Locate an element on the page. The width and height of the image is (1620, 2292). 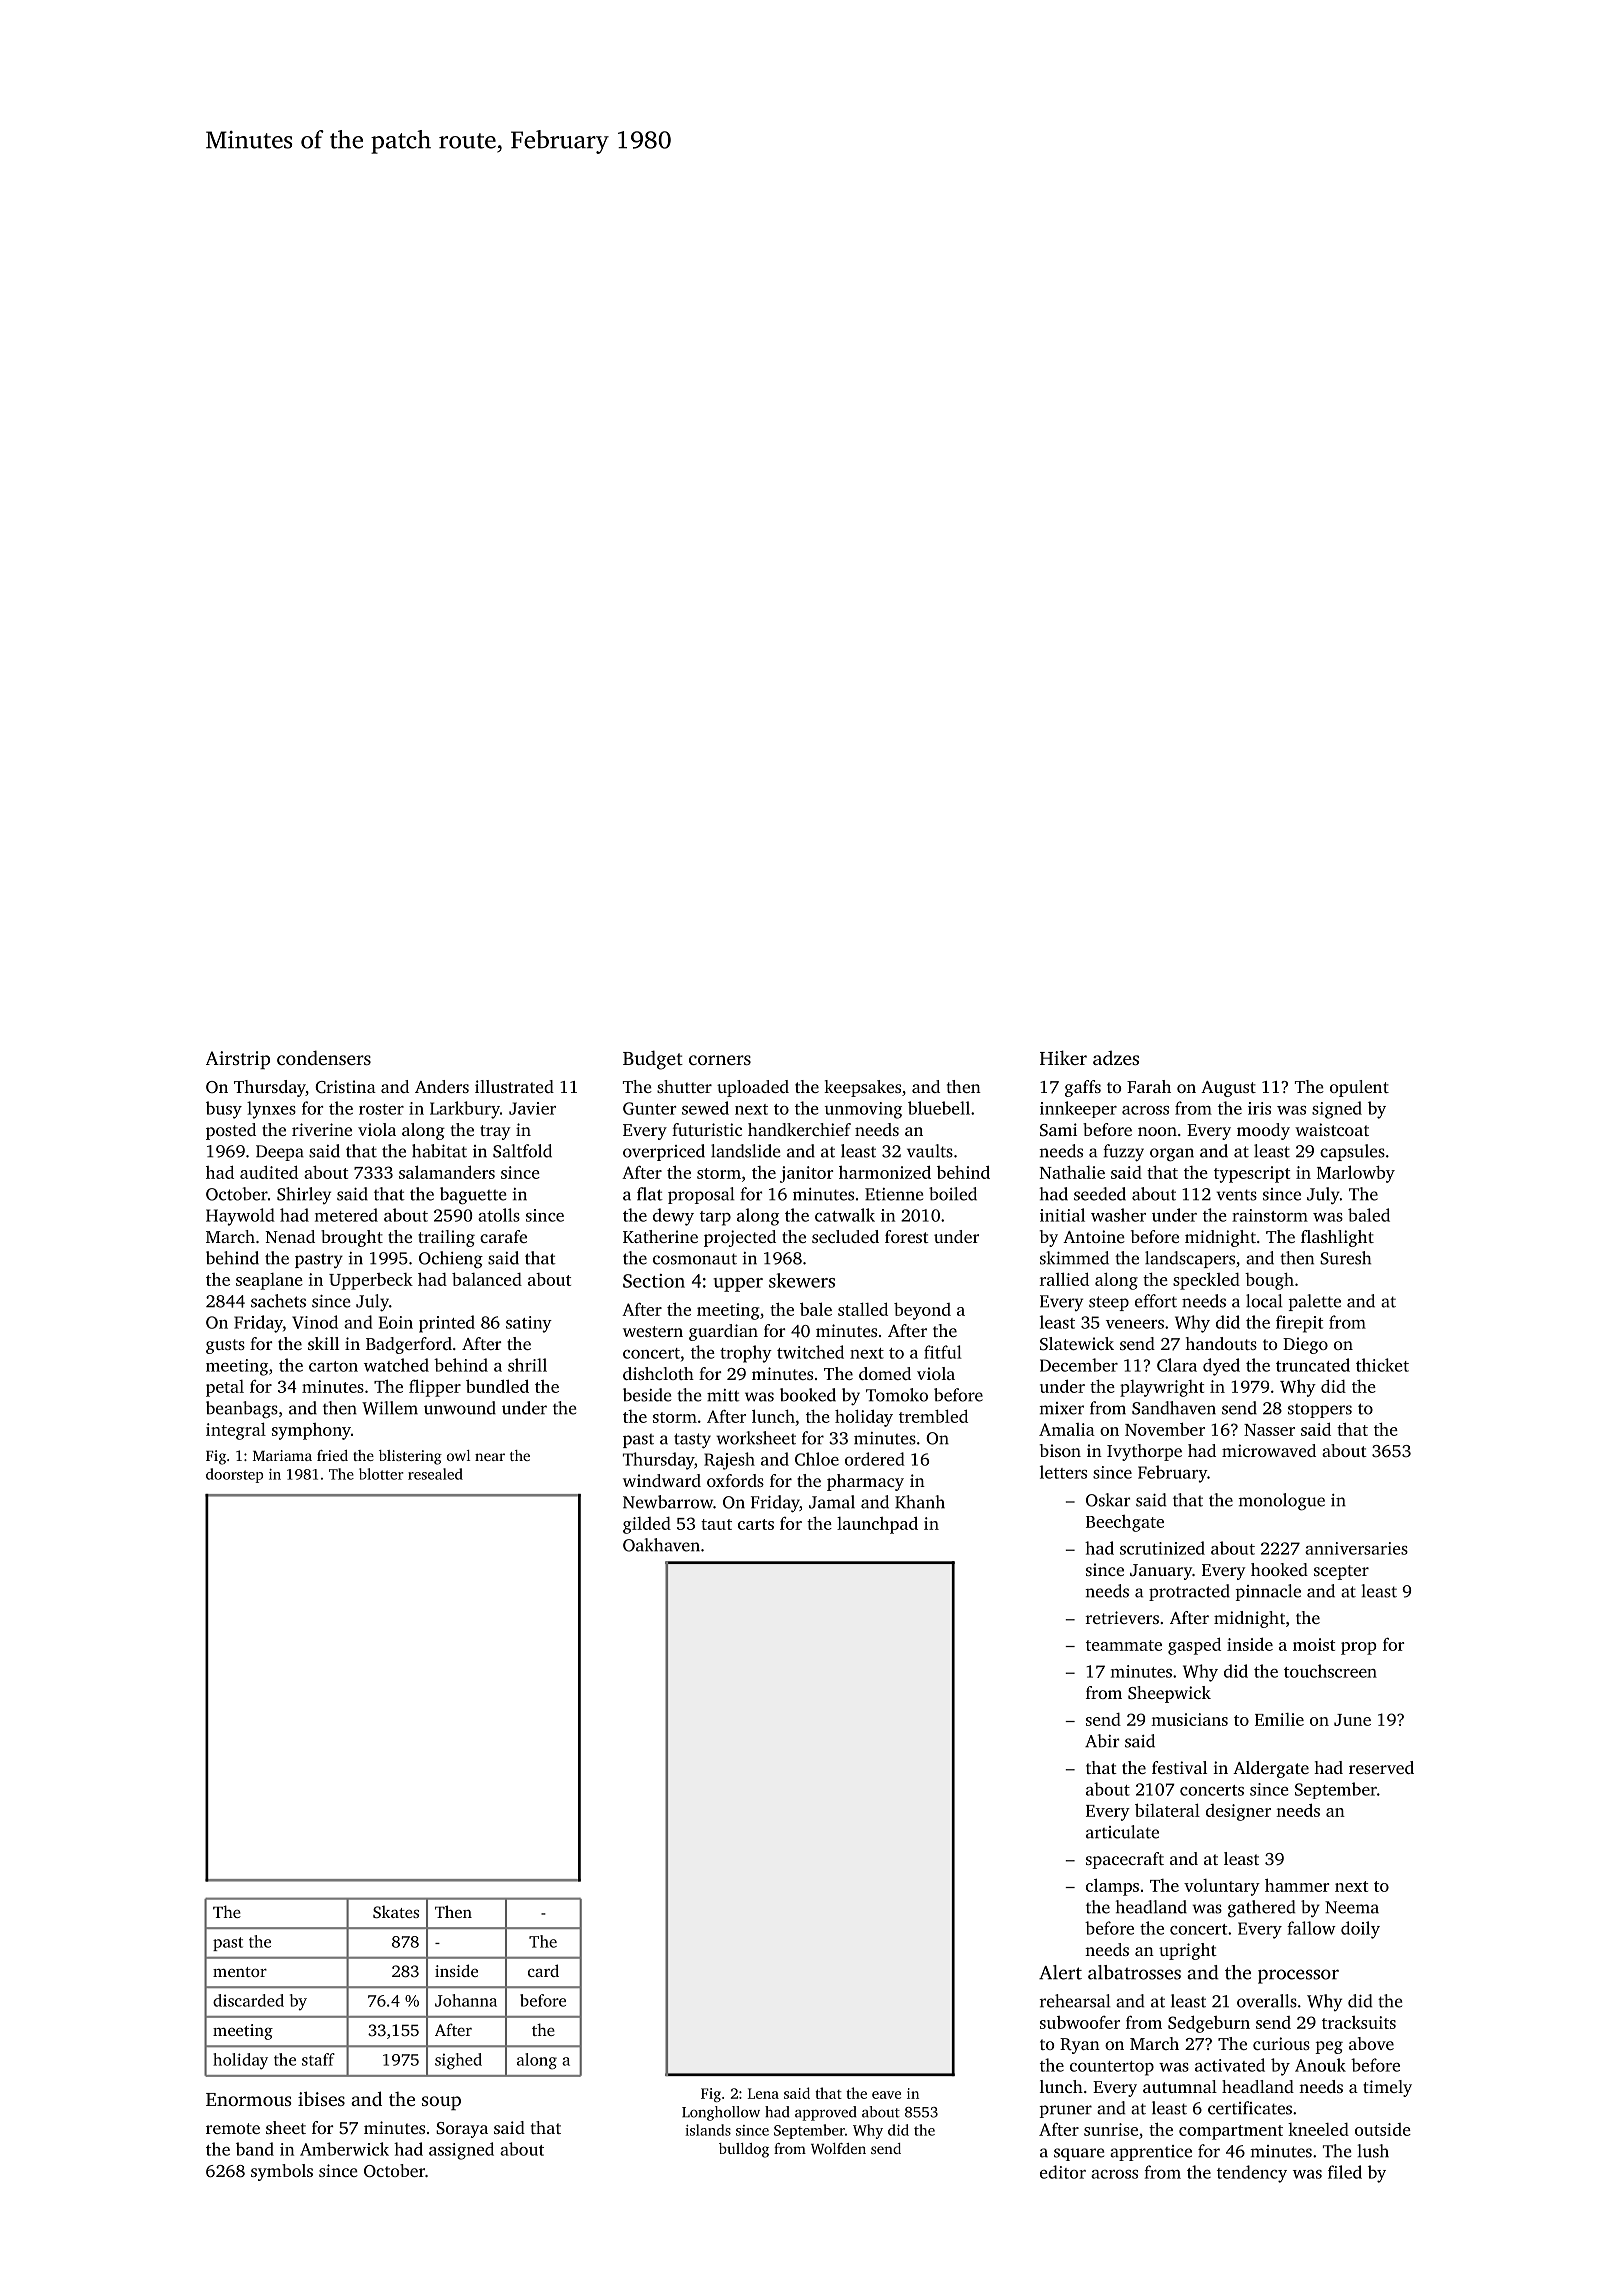
Airstrip is located at coordinates (238, 1060).
